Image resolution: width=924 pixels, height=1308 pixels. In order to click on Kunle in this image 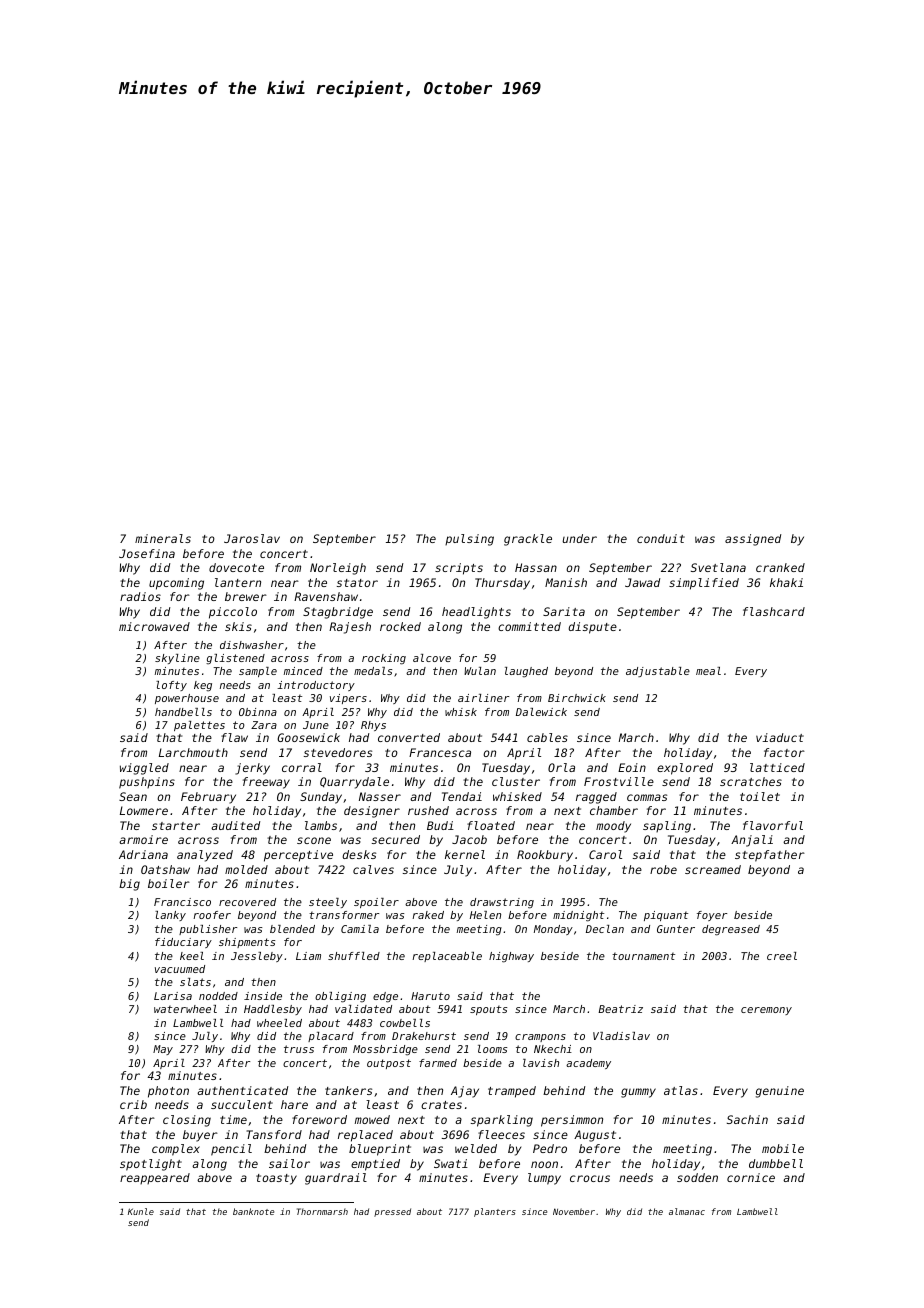, I will do `click(141, 1211)`.
